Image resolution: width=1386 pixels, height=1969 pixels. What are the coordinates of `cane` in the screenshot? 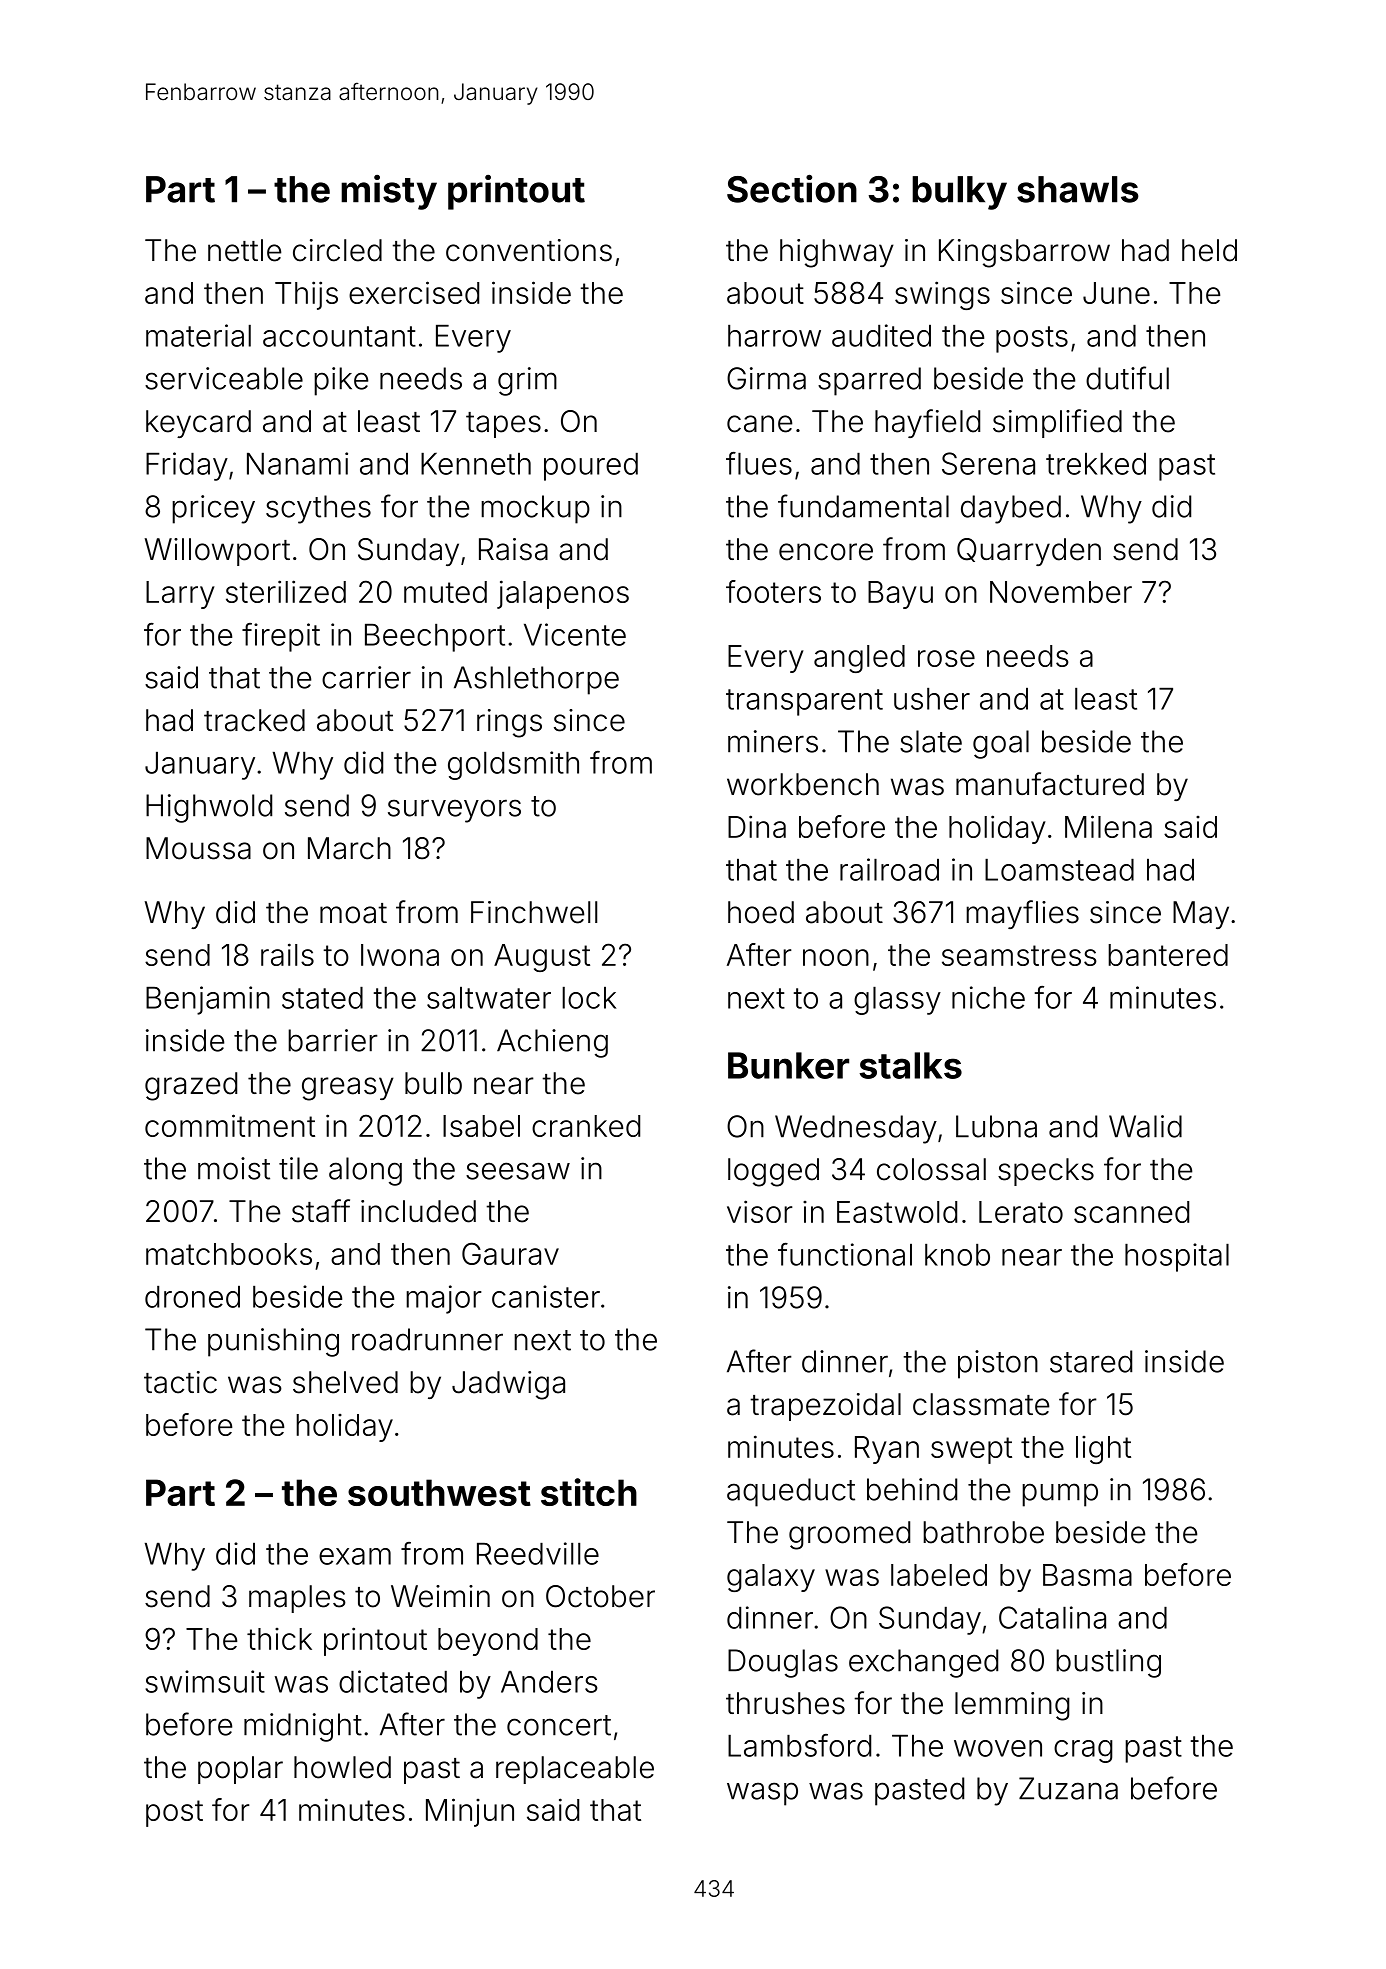 It's located at (759, 424).
